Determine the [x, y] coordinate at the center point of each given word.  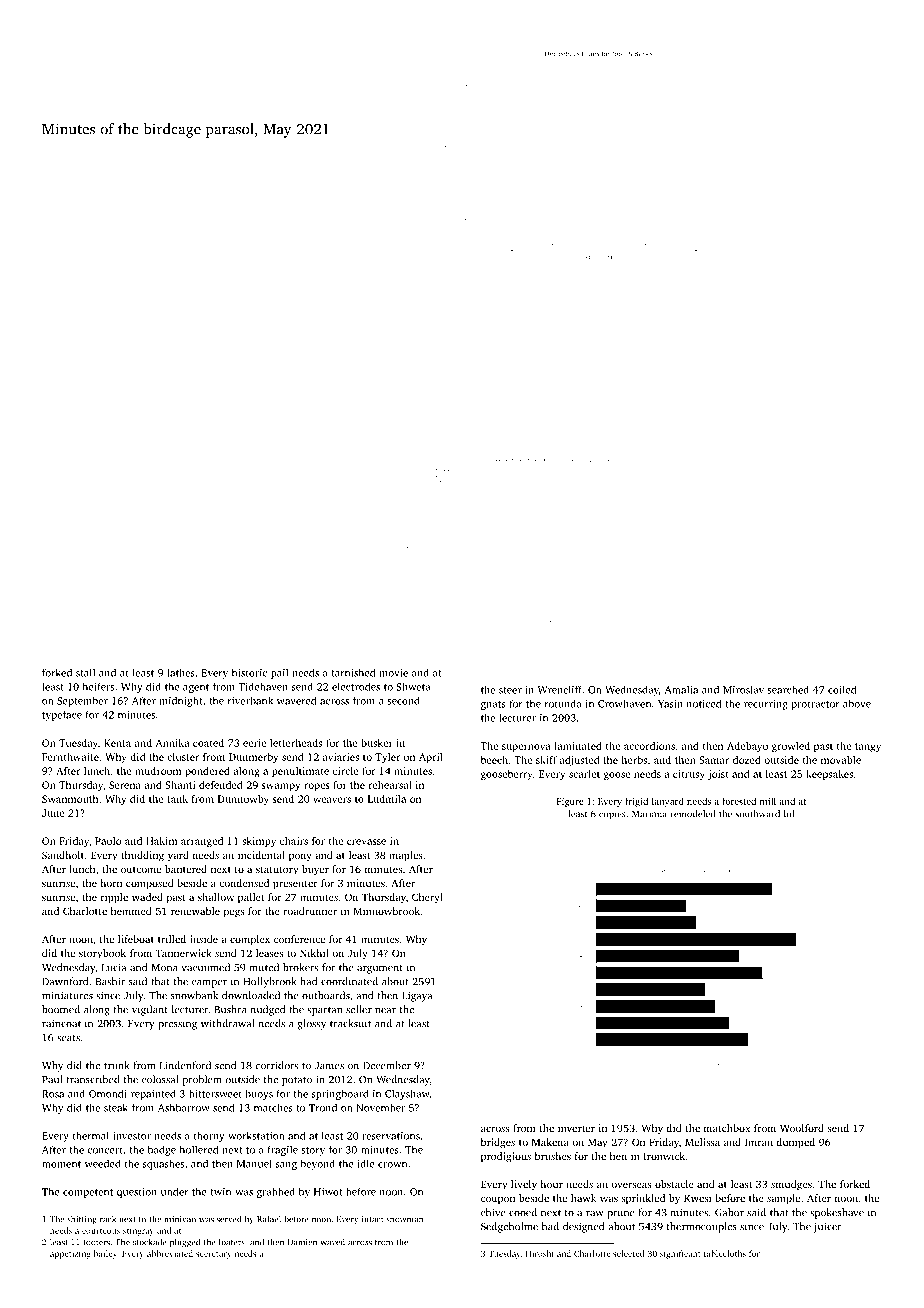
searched [788, 689]
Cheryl [427, 898]
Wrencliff [560, 689]
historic [249, 672]
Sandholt [63, 855]
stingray [138, 1231]
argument [380, 969]
